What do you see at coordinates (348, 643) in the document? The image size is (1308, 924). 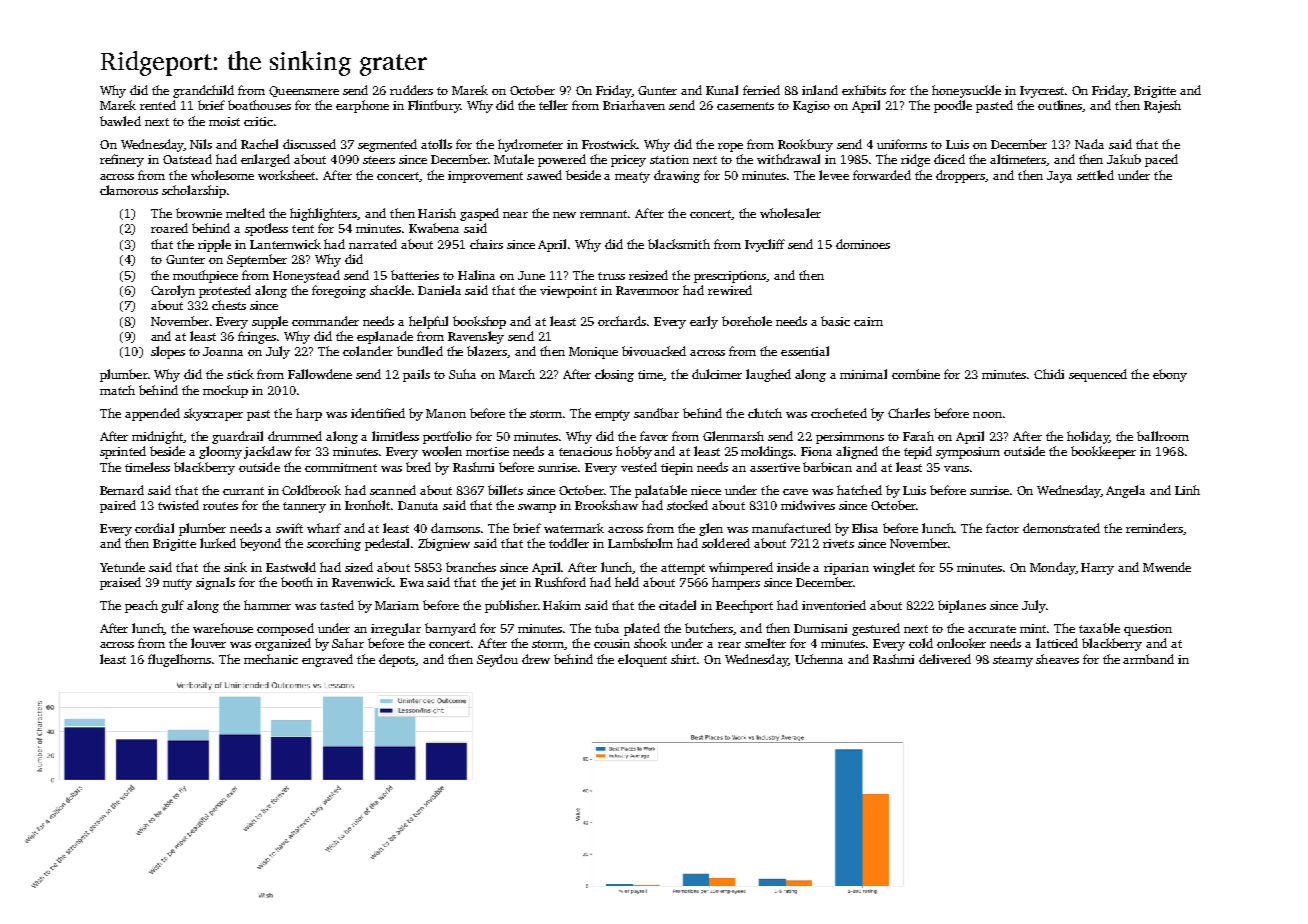 I see `Sahar` at bounding box center [348, 643].
